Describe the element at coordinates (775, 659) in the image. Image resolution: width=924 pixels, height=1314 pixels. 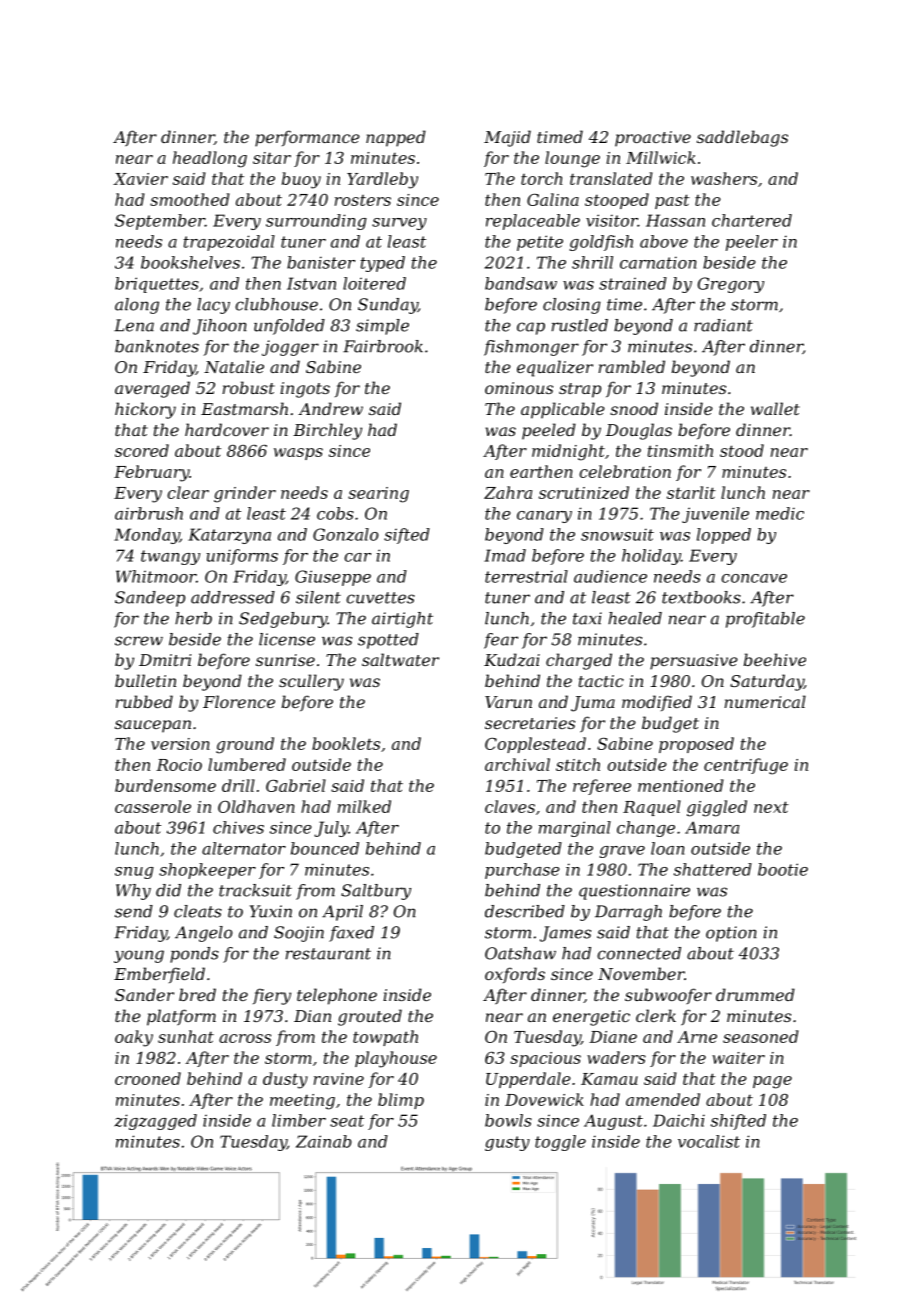
I see `beehive` at that location.
